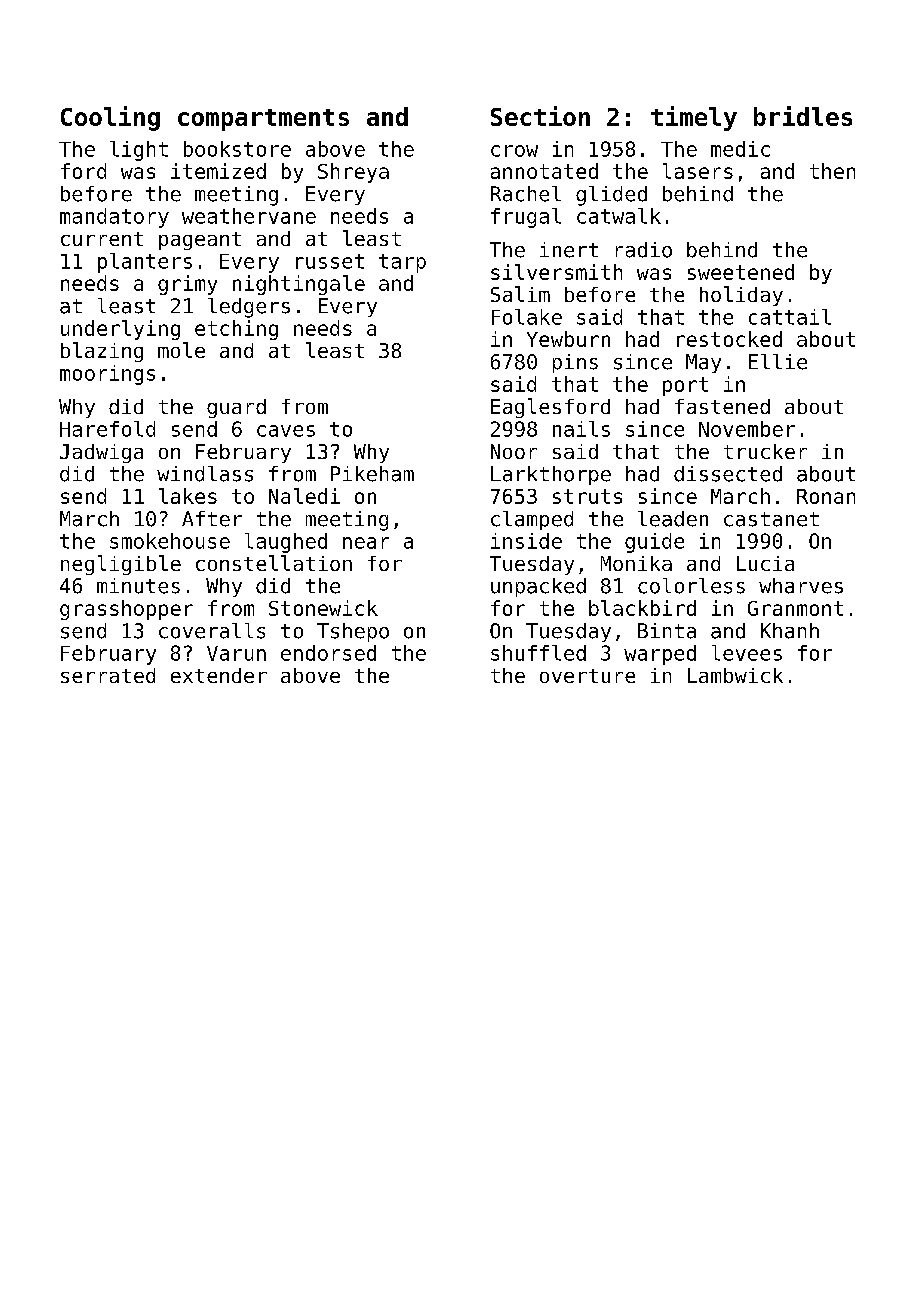  I want to click on cattail, so click(790, 317).
